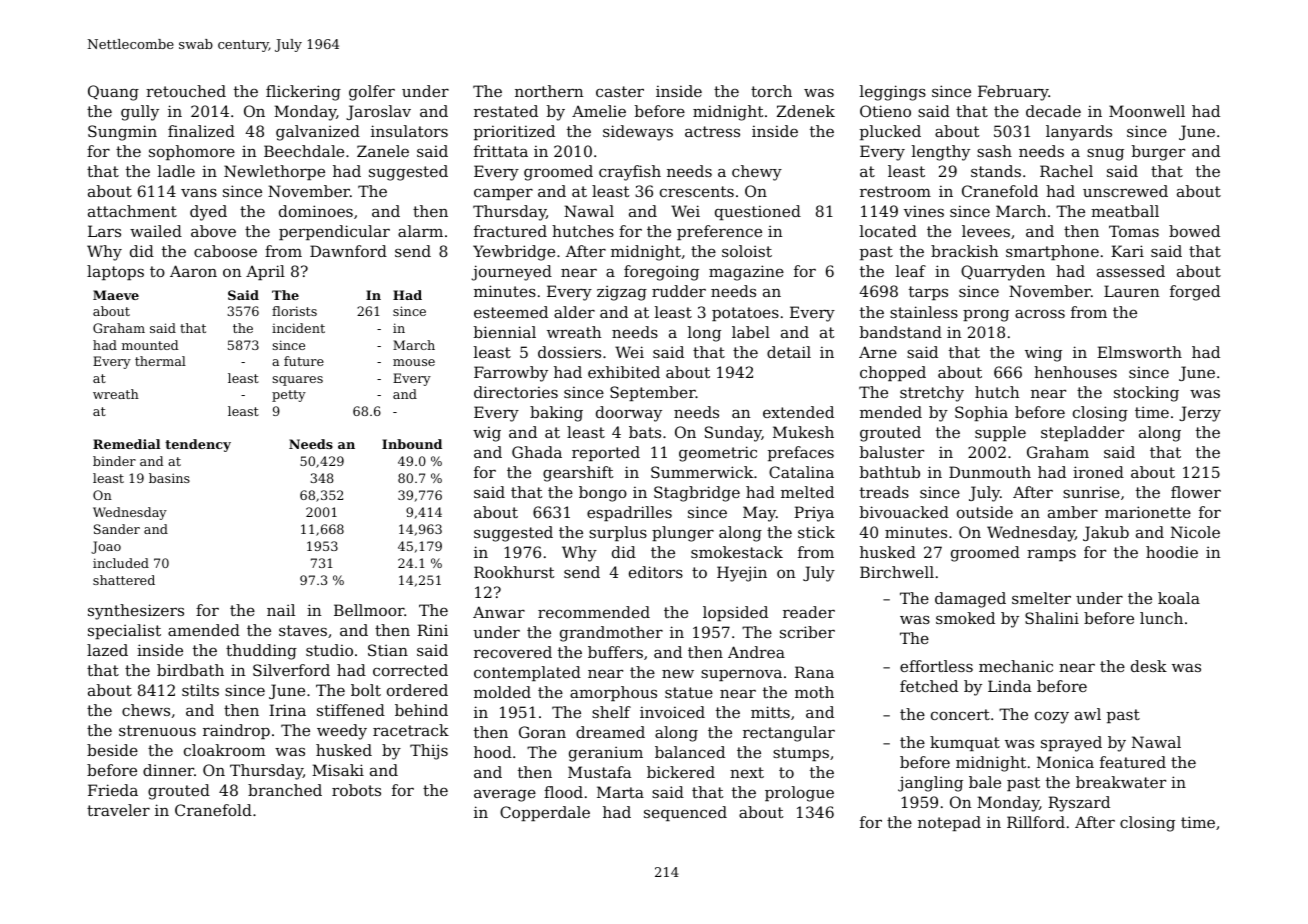 The width and height of the page is (1308, 924). What do you see at coordinates (892, 452) in the page?
I see `baluster` at bounding box center [892, 452].
